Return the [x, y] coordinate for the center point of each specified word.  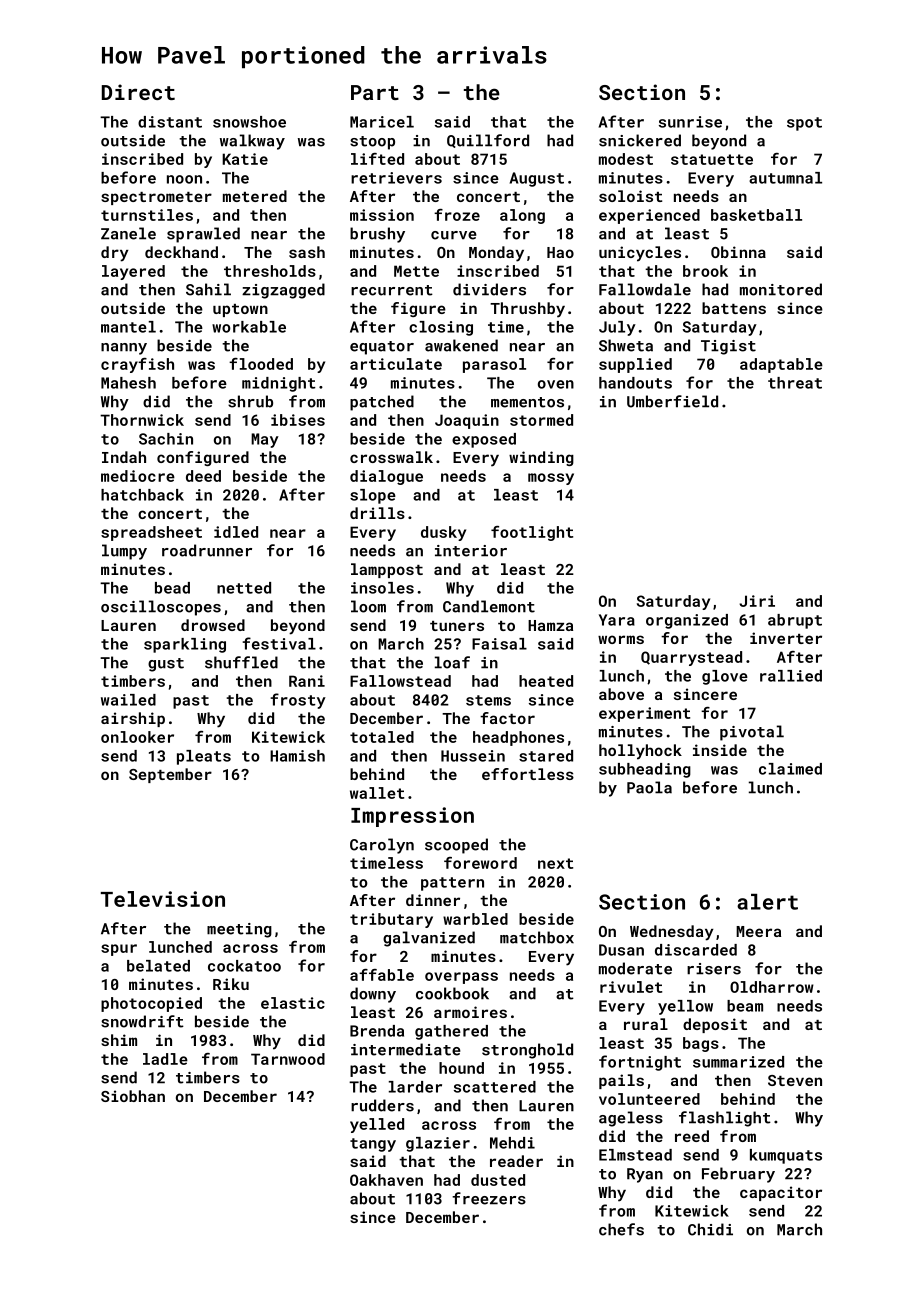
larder [415, 1087]
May [265, 440]
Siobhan [133, 1096]
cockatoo [244, 966]
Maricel [382, 122]
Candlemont [489, 606]
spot [804, 124]
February [738, 1175]
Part [375, 92]
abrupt [795, 621]
